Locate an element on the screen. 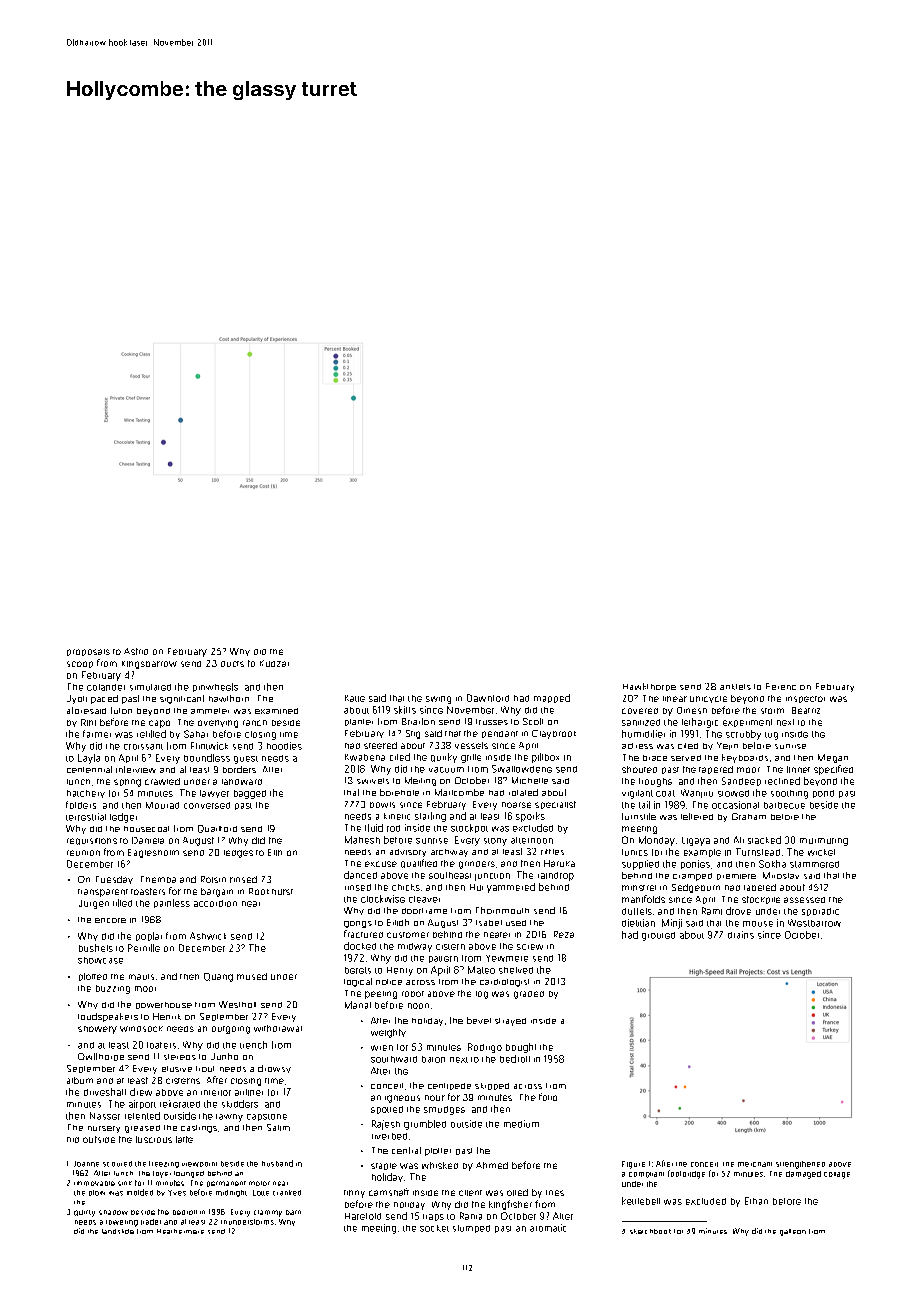 This screenshot has width=924, height=1308. ledger is located at coordinates (123, 818).
